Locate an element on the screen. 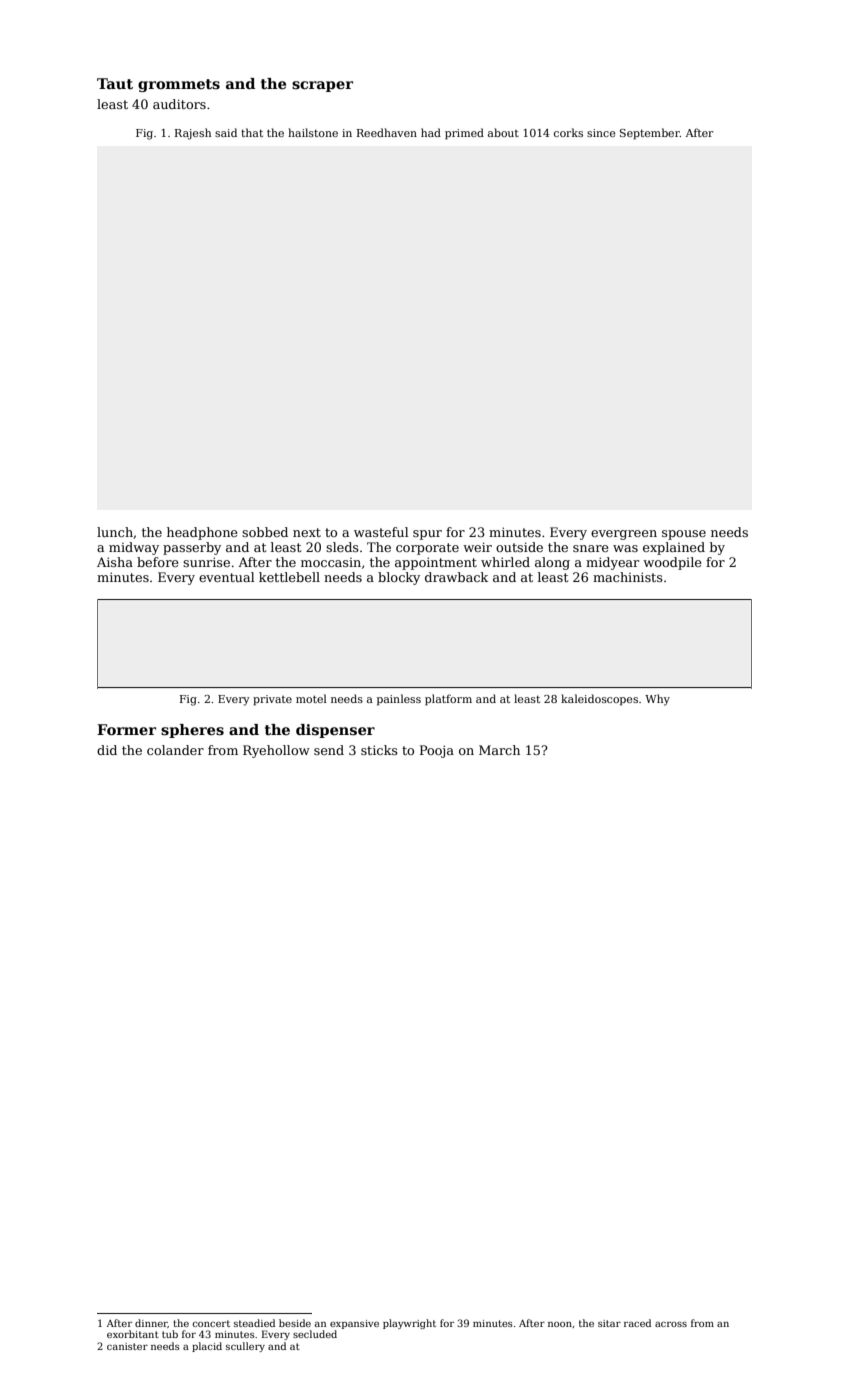  Taut is located at coordinates (115, 83).
